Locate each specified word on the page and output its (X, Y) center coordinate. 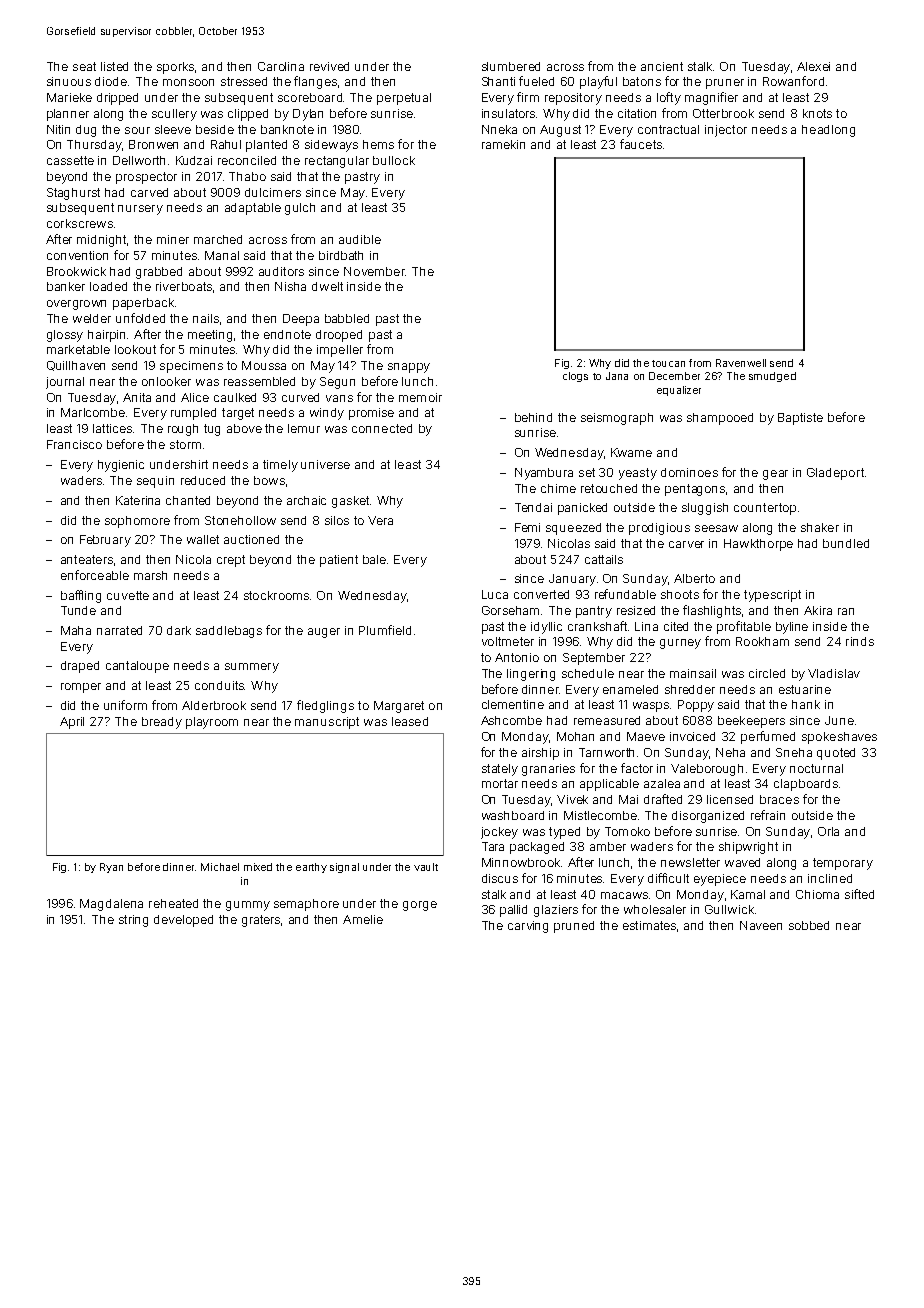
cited (676, 626)
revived (329, 66)
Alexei (813, 66)
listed (114, 66)
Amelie (363, 919)
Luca (495, 594)
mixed (258, 867)
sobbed (809, 925)
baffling (81, 596)
